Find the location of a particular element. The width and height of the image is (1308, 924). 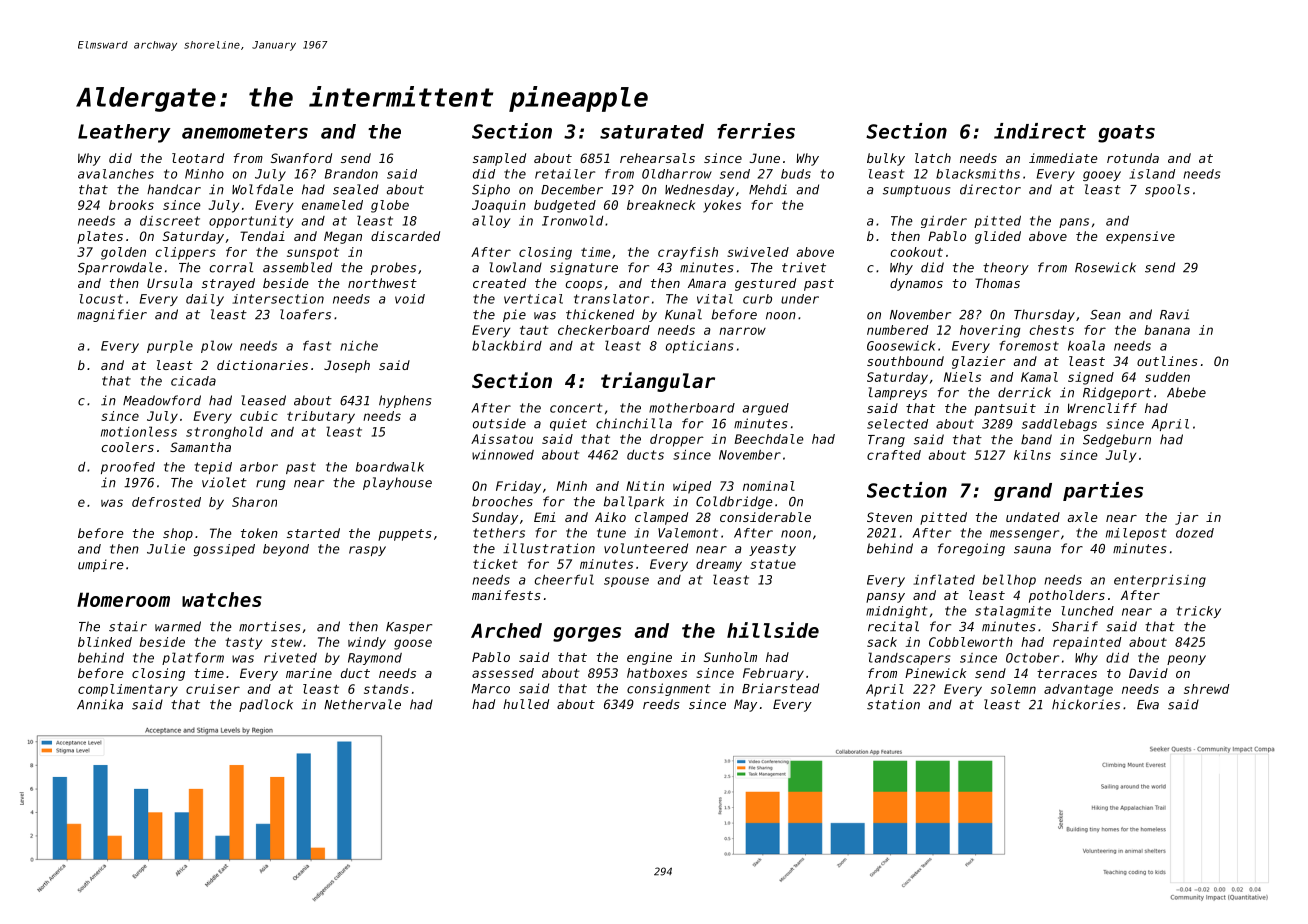

David is located at coordinates (1148, 673).
